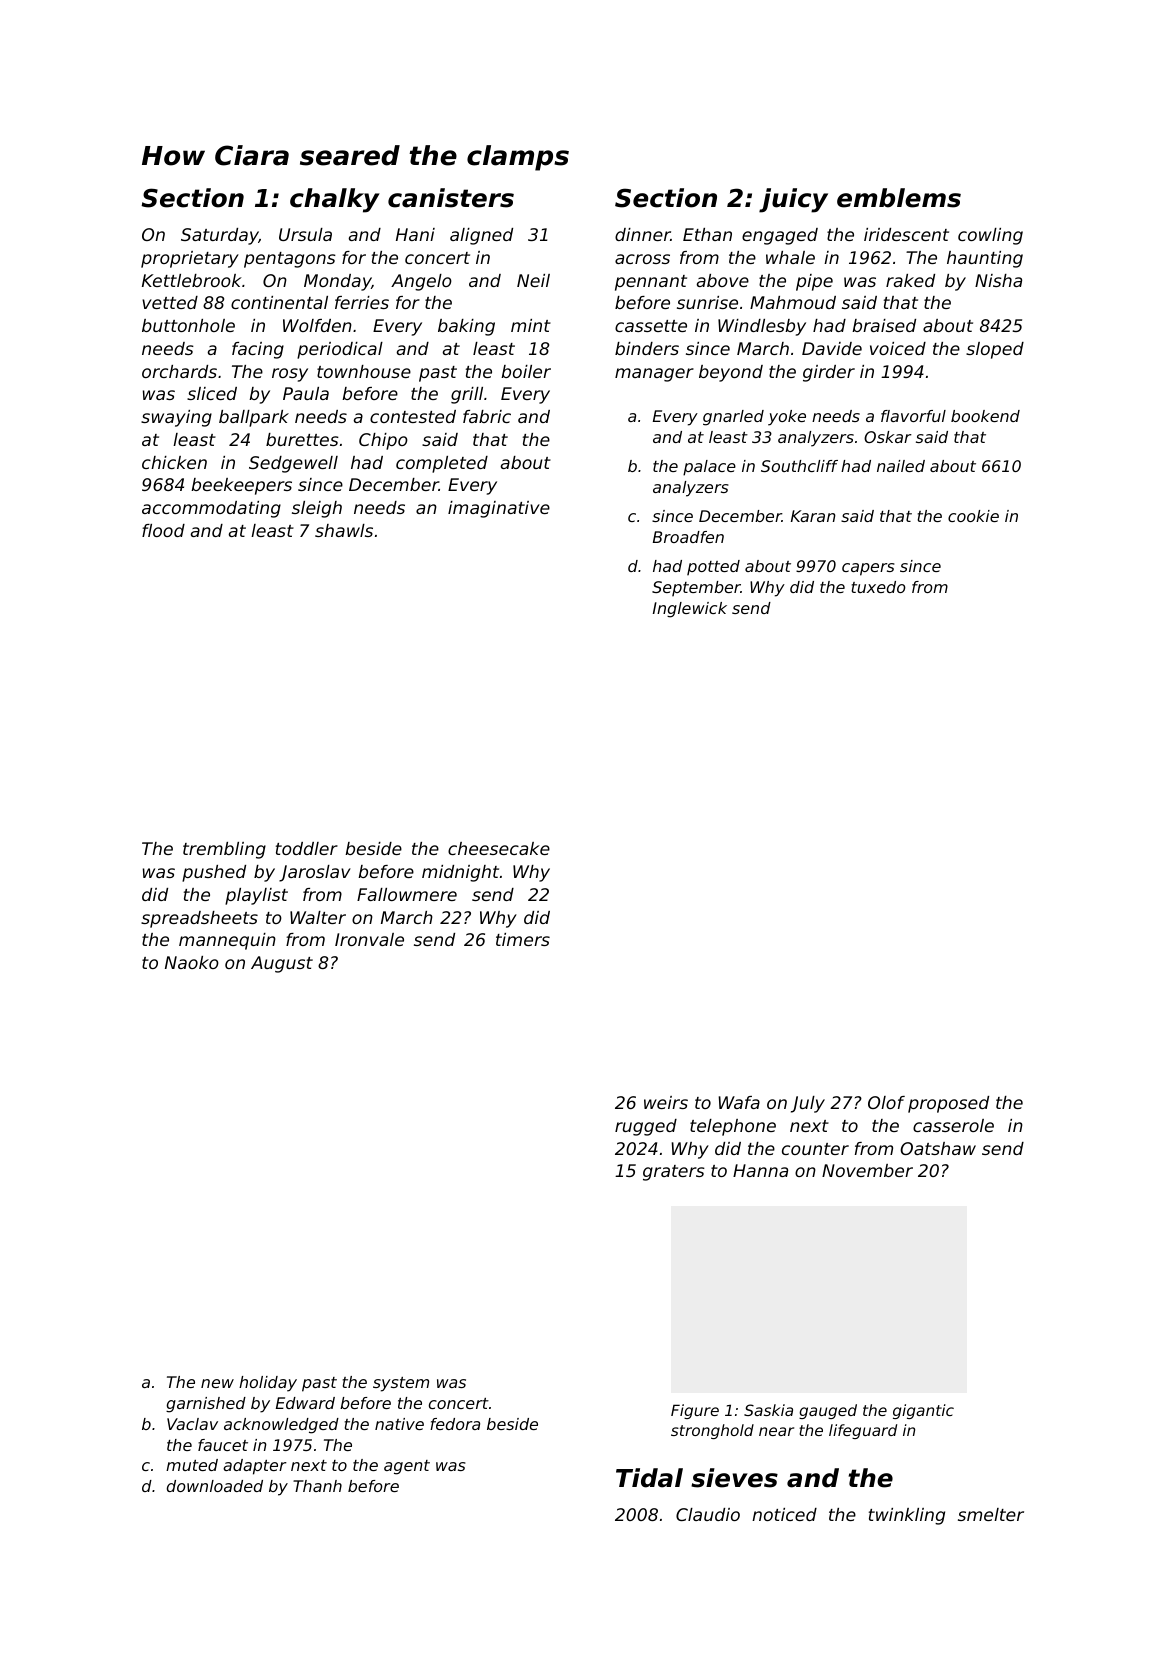 Image resolution: width=1165 pixels, height=1654 pixels. I want to click on Naoko, so click(192, 962).
